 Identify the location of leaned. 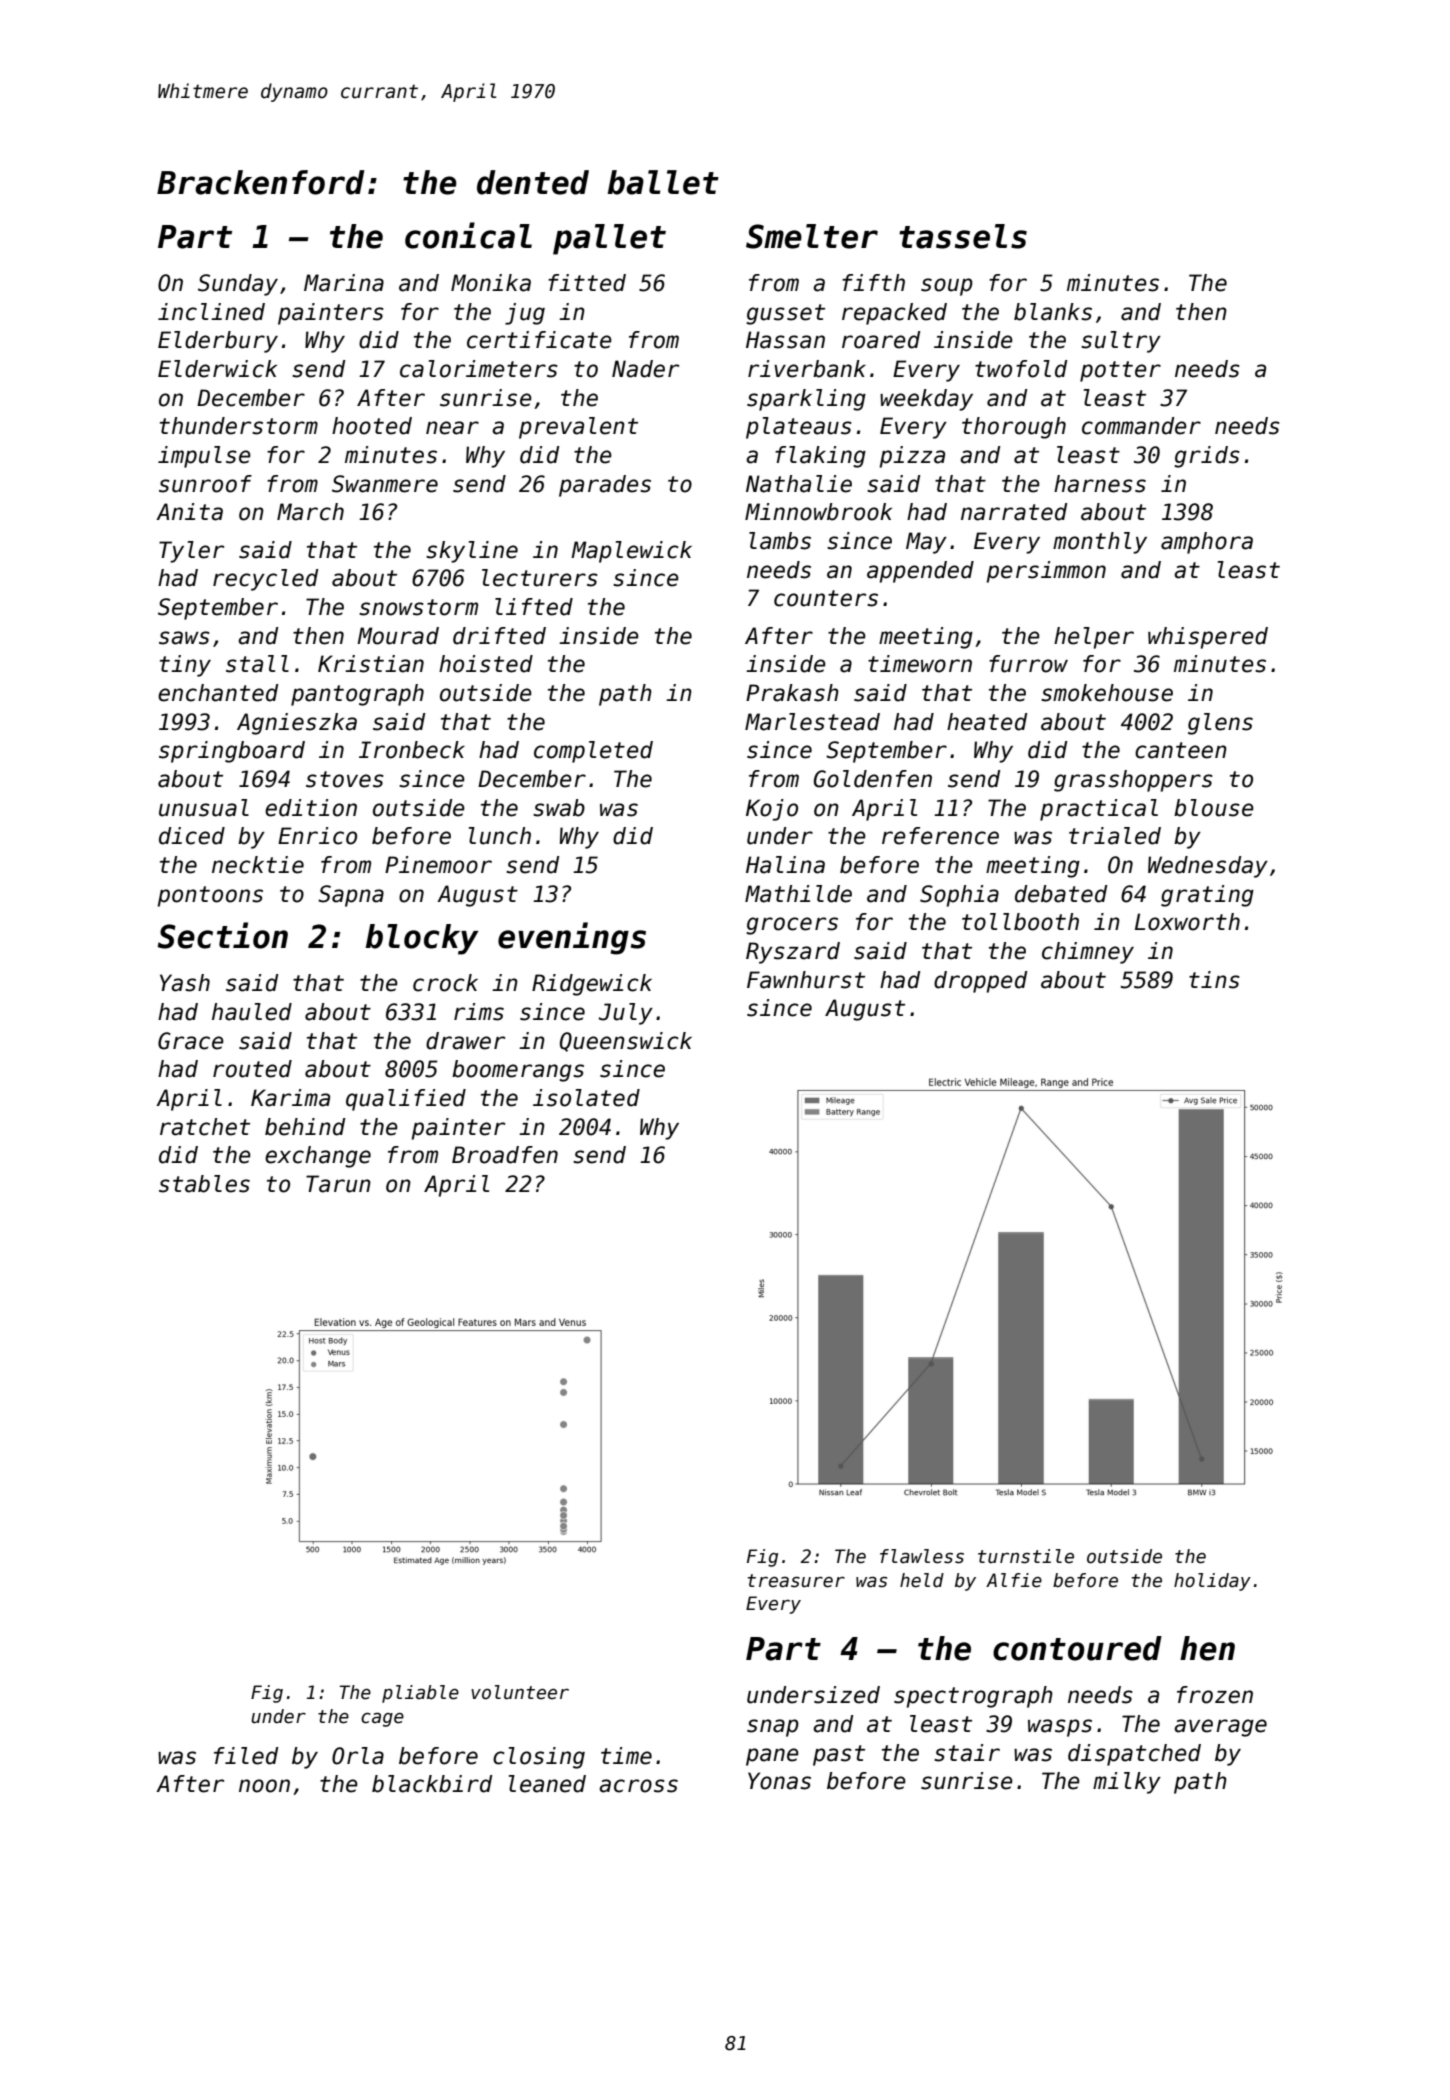
(547, 1784).
